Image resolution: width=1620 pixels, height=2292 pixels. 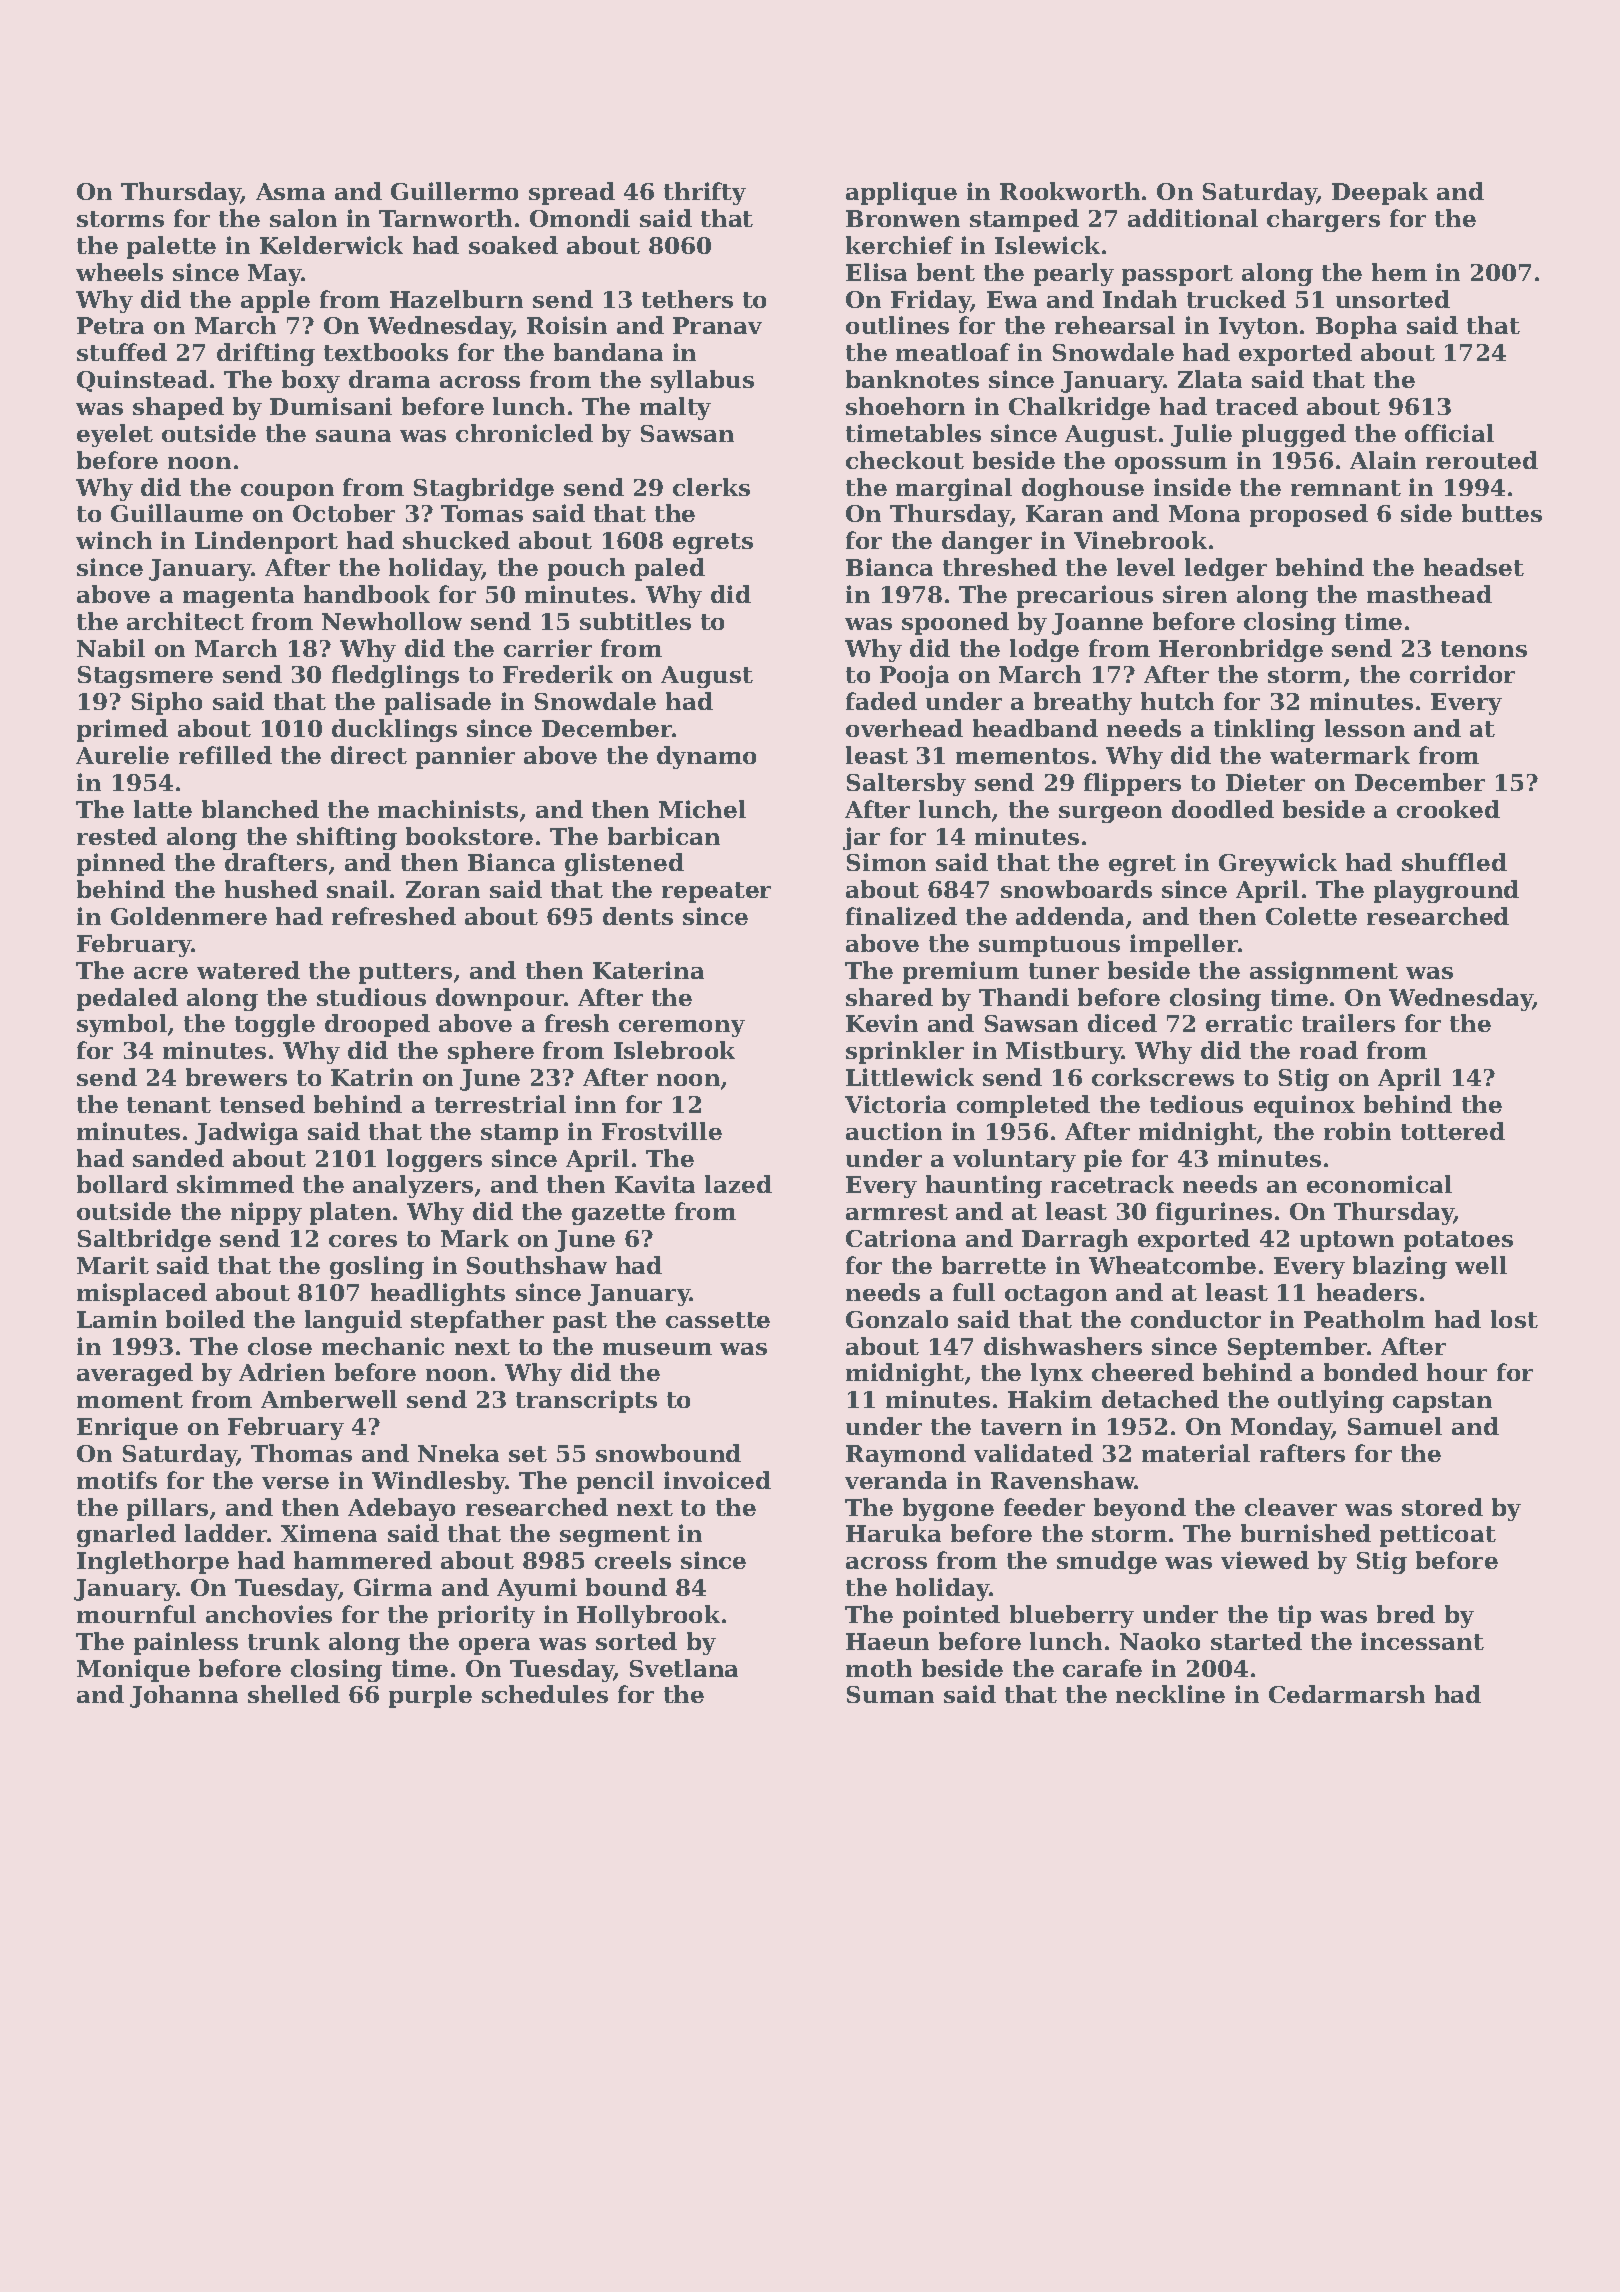 What do you see at coordinates (705, 193) in the screenshot?
I see `thrifty` at bounding box center [705, 193].
